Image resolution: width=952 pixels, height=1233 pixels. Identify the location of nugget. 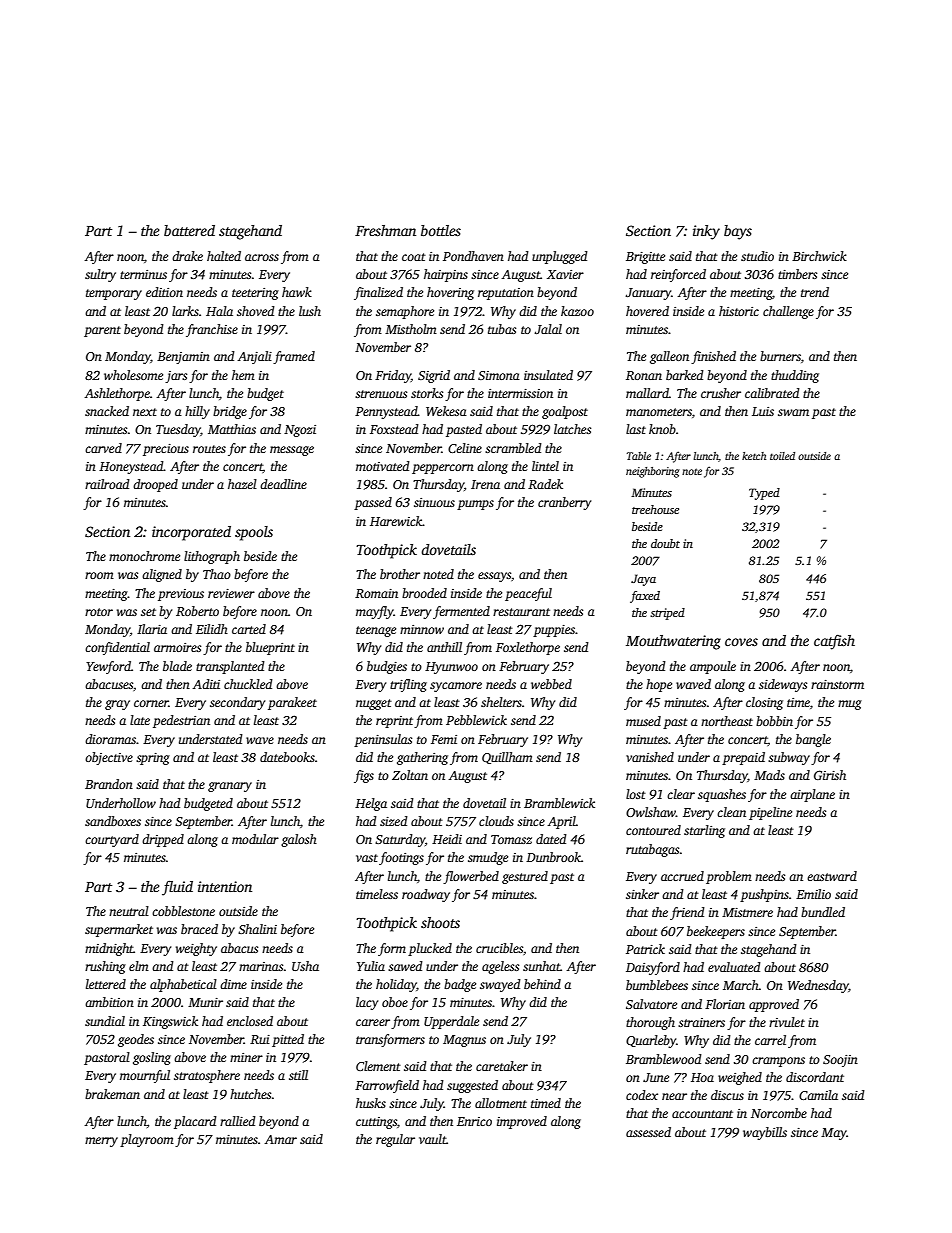
(374, 704).
